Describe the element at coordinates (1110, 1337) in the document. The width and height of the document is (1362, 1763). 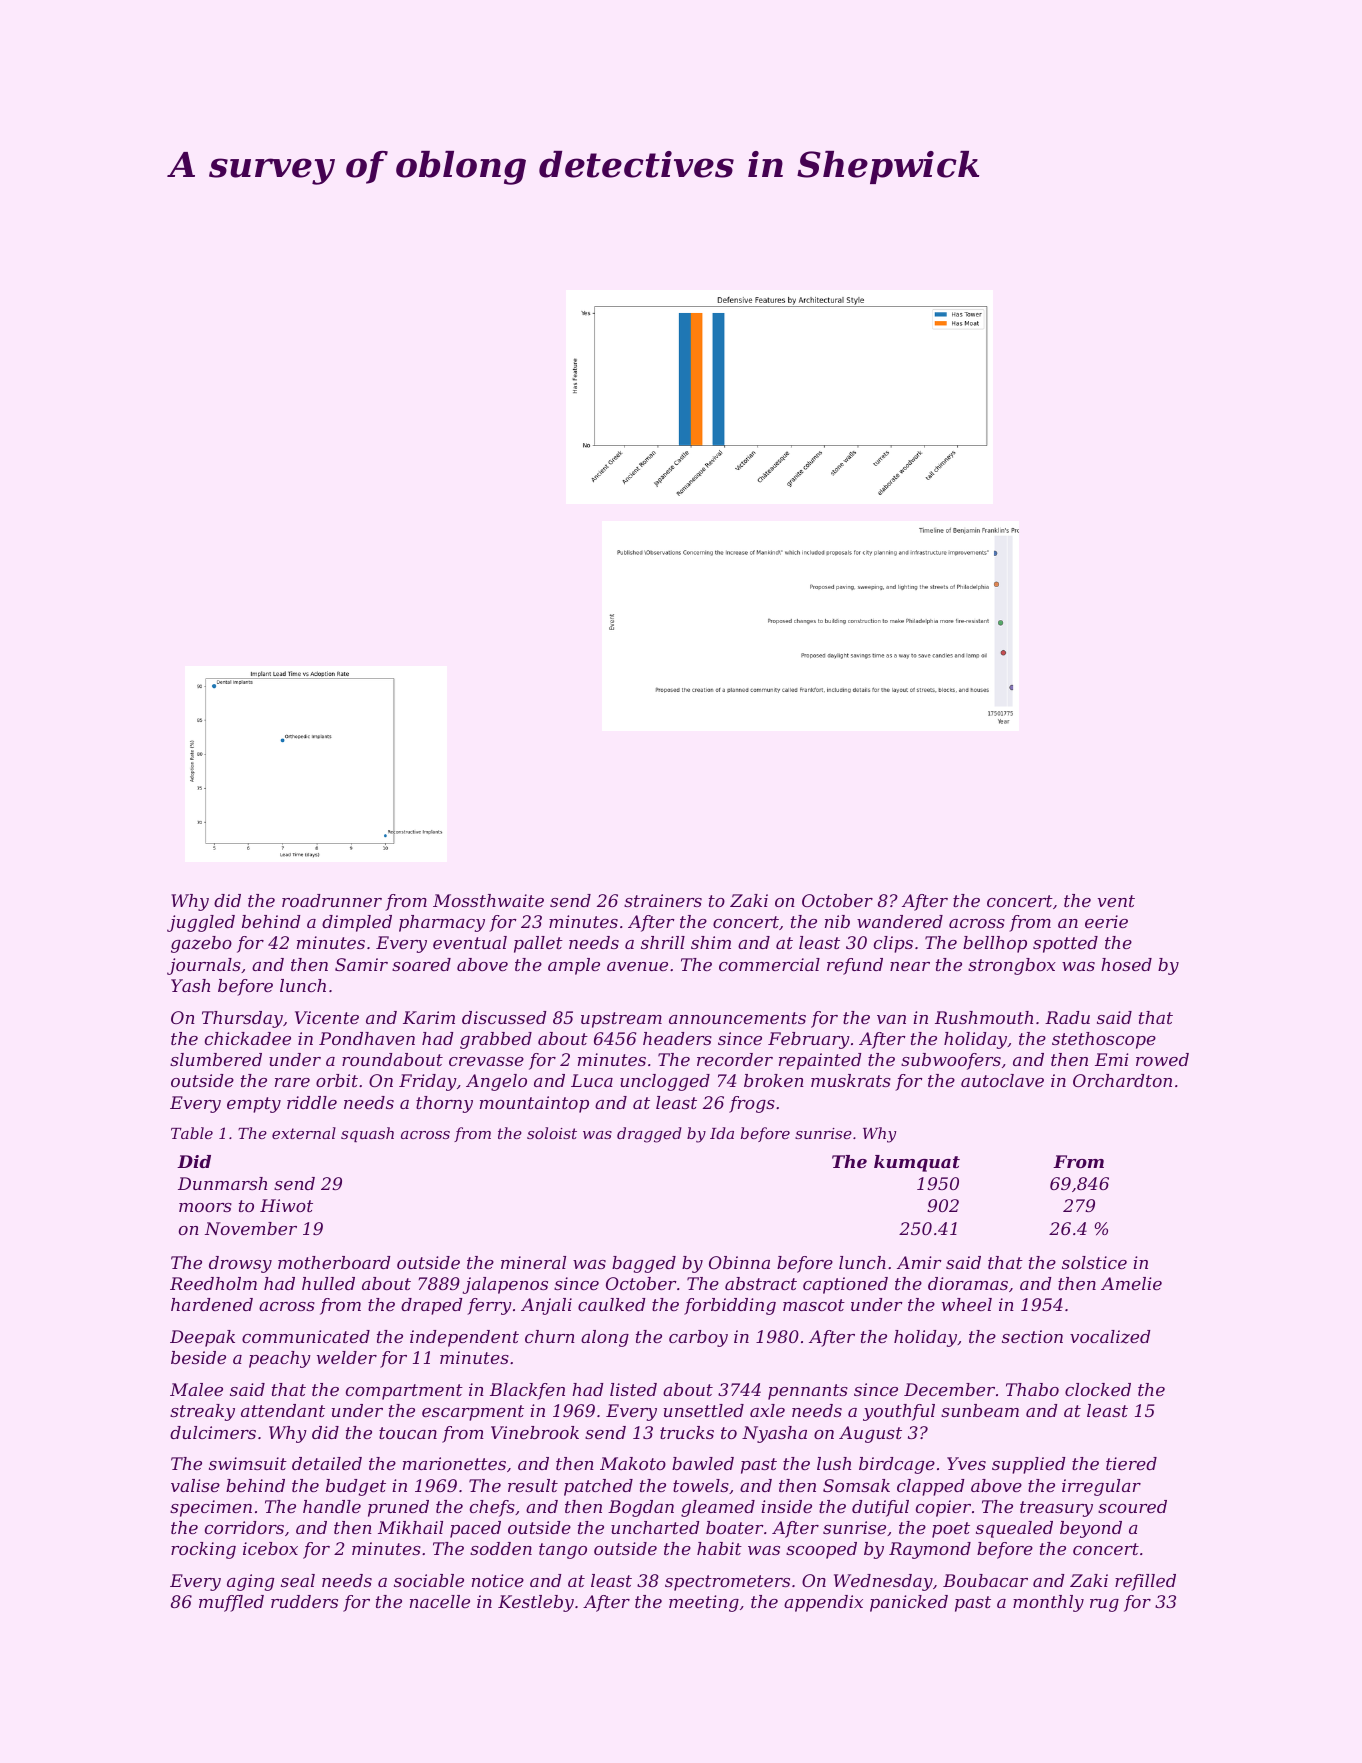
I see `vocalized` at that location.
